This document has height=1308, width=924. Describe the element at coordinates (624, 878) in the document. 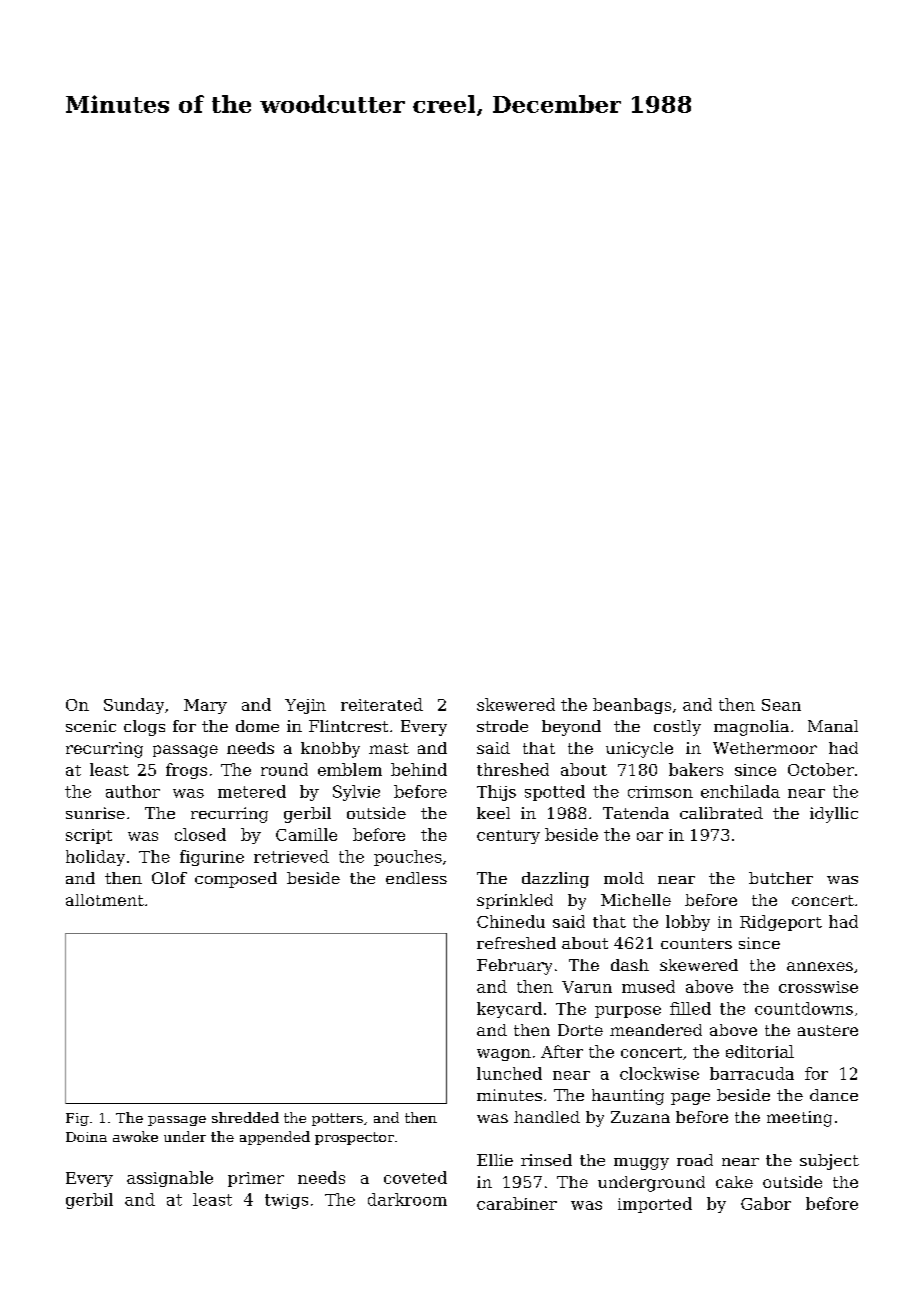

I see `mold` at that location.
